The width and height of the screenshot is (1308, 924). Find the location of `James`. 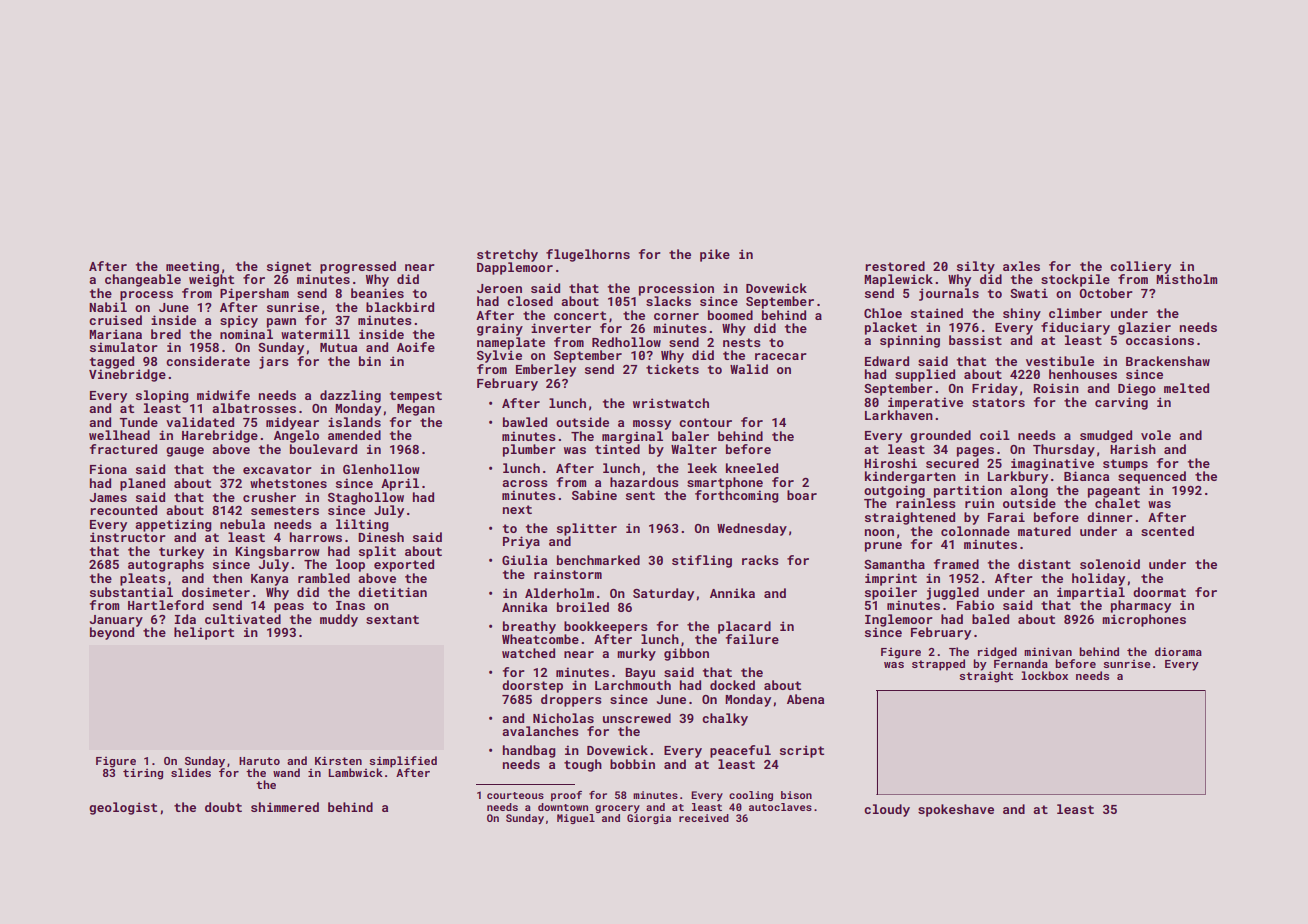

James is located at coordinates (108, 497).
